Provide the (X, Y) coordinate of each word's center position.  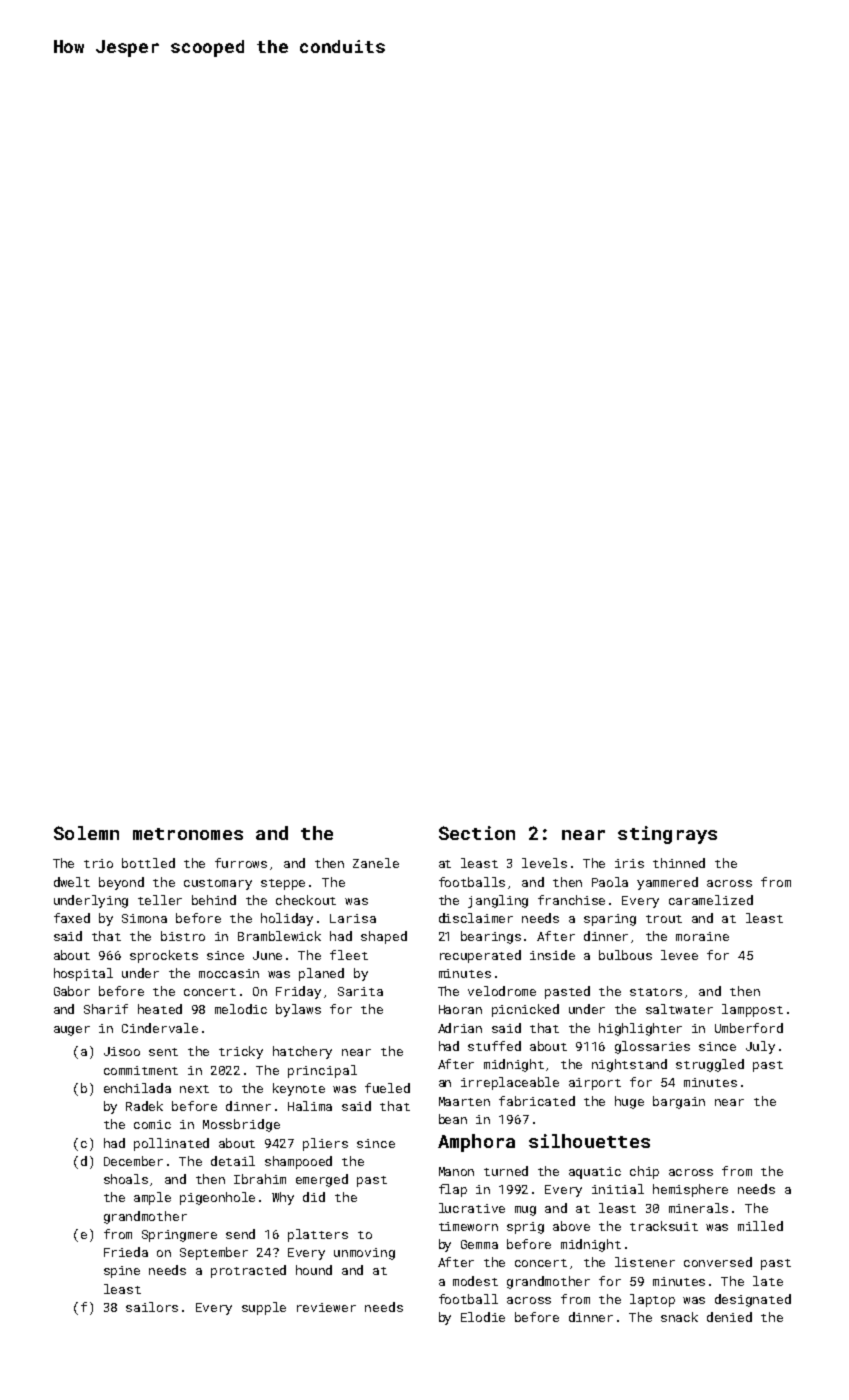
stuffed (494, 1046)
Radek (144, 1106)
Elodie (483, 1317)
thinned (679, 863)
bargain (679, 1102)
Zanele (376, 863)
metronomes (188, 834)
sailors (152, 1307)
